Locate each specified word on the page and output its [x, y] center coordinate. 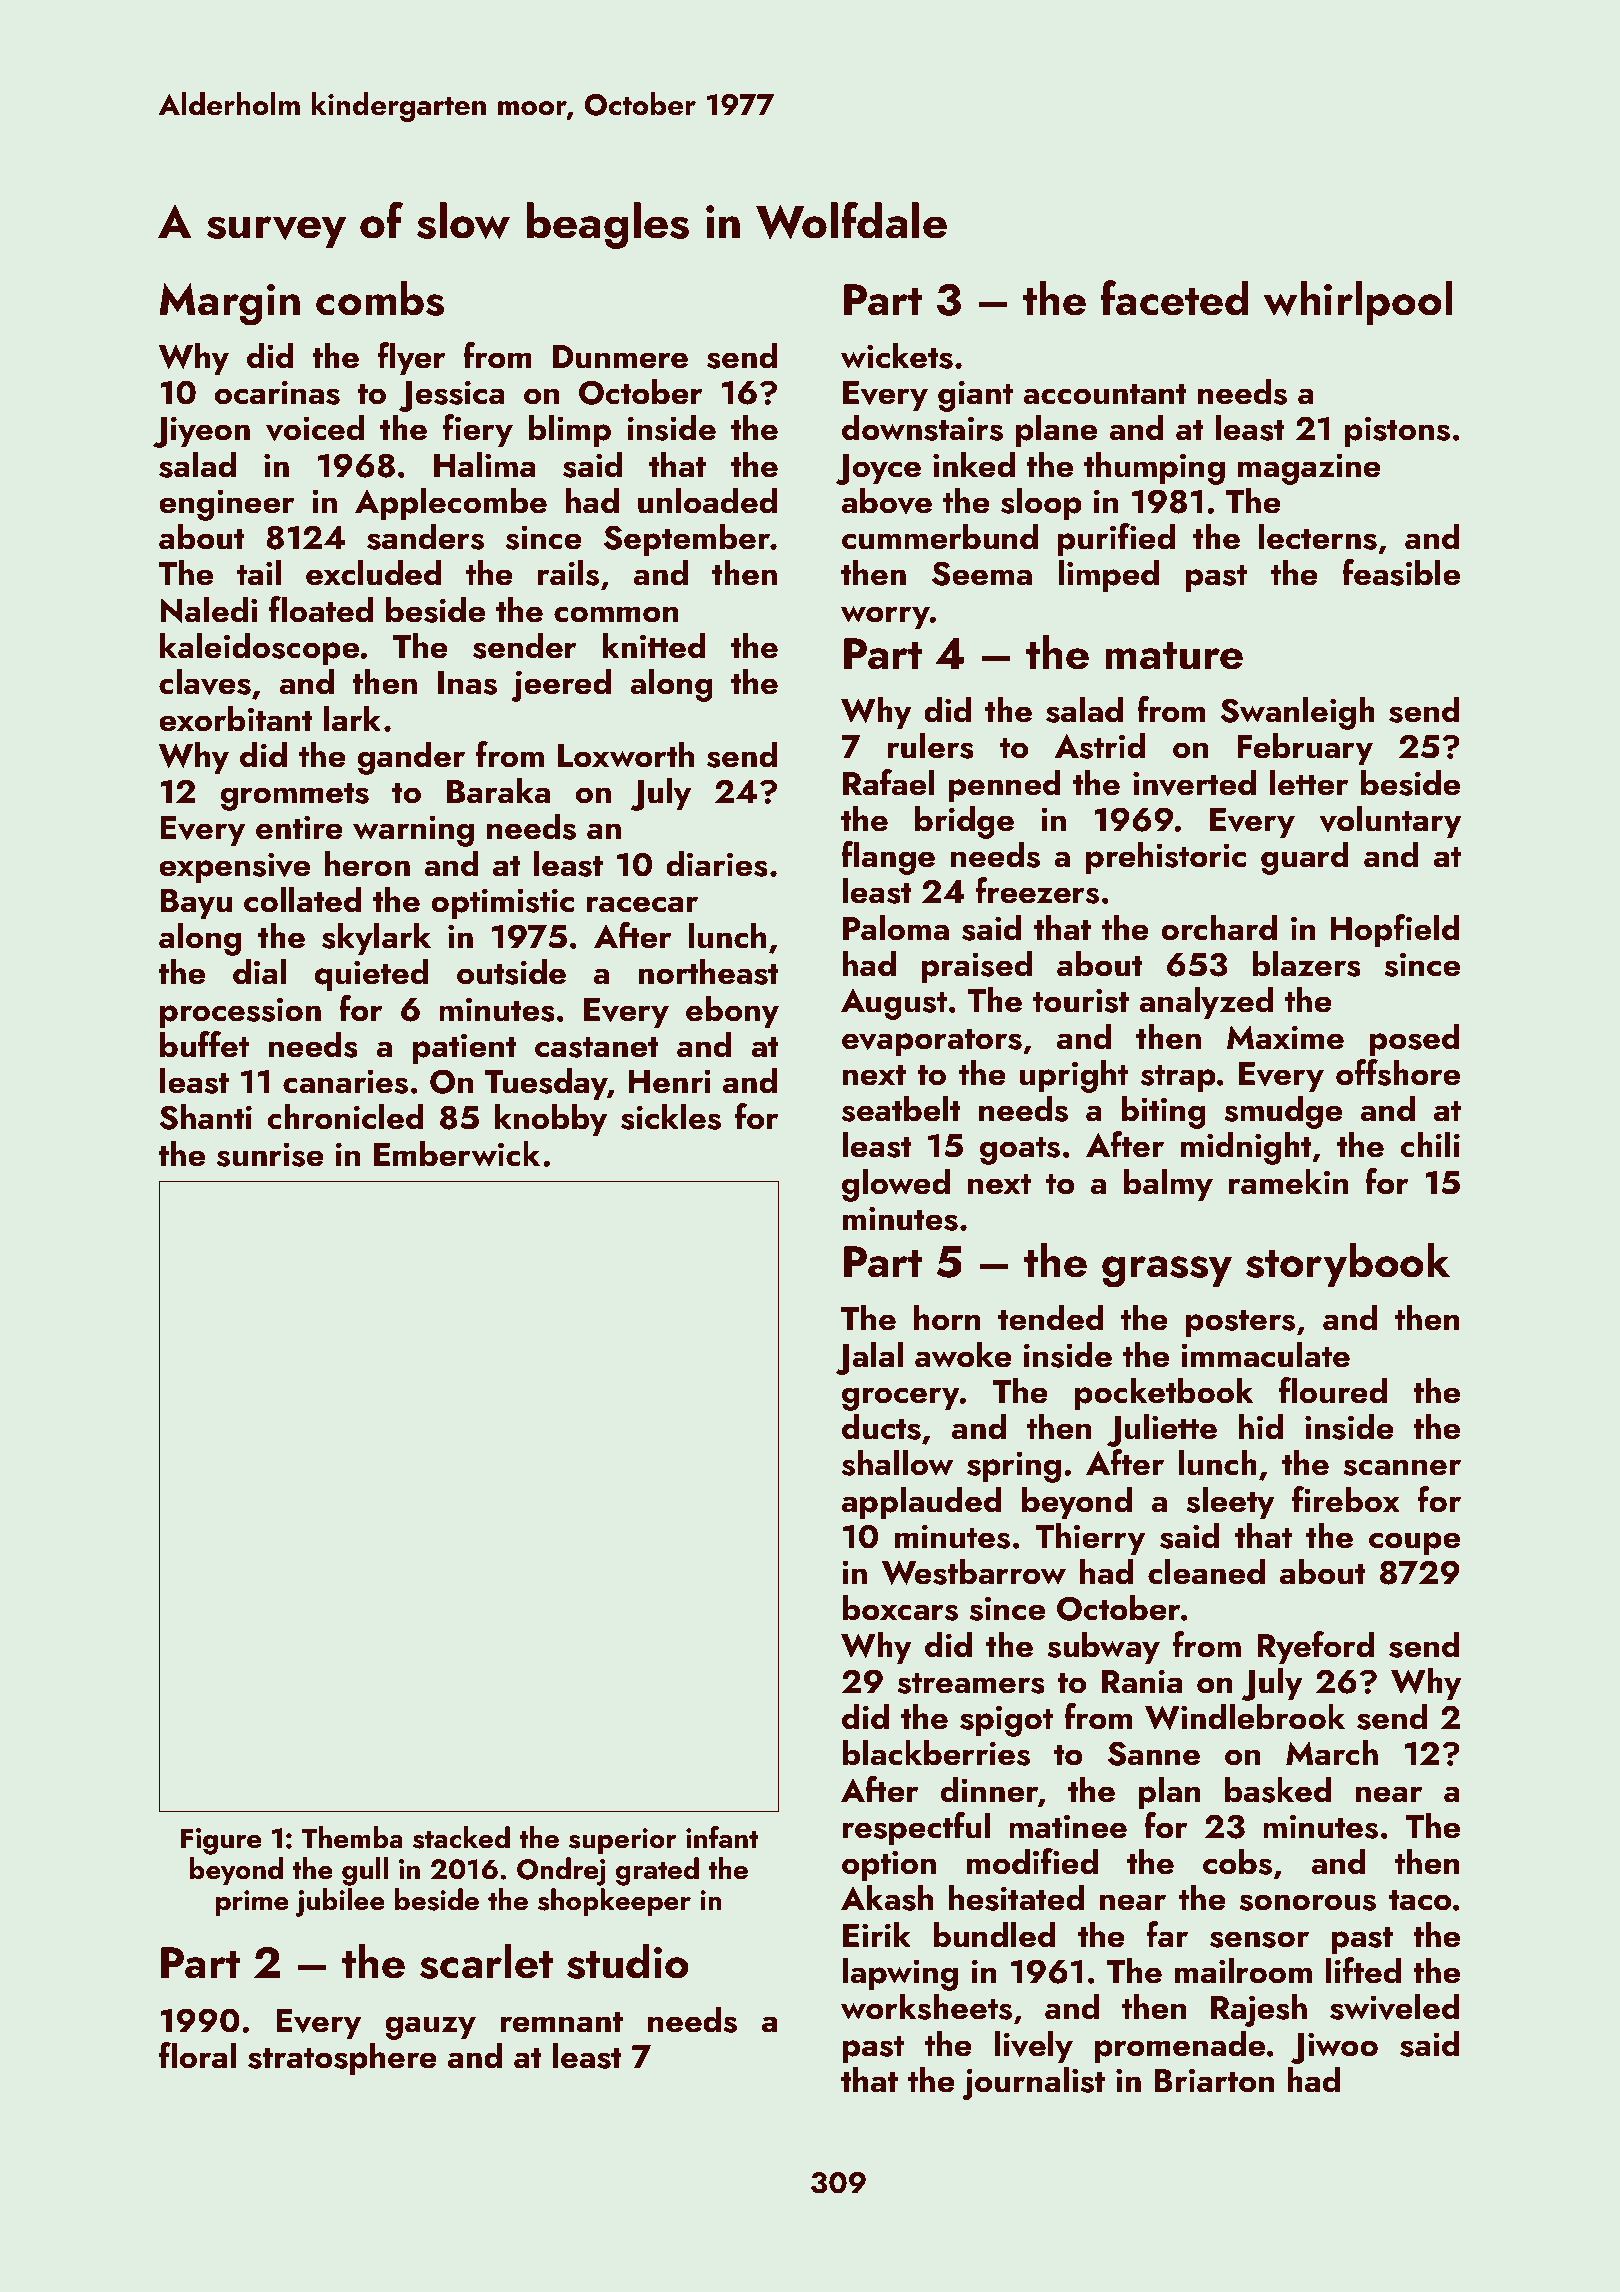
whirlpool [1358, 303]
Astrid [1100, 745]
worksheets [926, 2006]
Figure [221, 1841]
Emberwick [457, 1153]
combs [380, 298]
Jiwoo [1334, 2048]
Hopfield [1395, 930]
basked [1278, 1789]
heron [367, 863]
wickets [897, 355]
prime [252, 1903]
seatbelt [901, 1108]
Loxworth [626, 754]
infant [722, 1837]
